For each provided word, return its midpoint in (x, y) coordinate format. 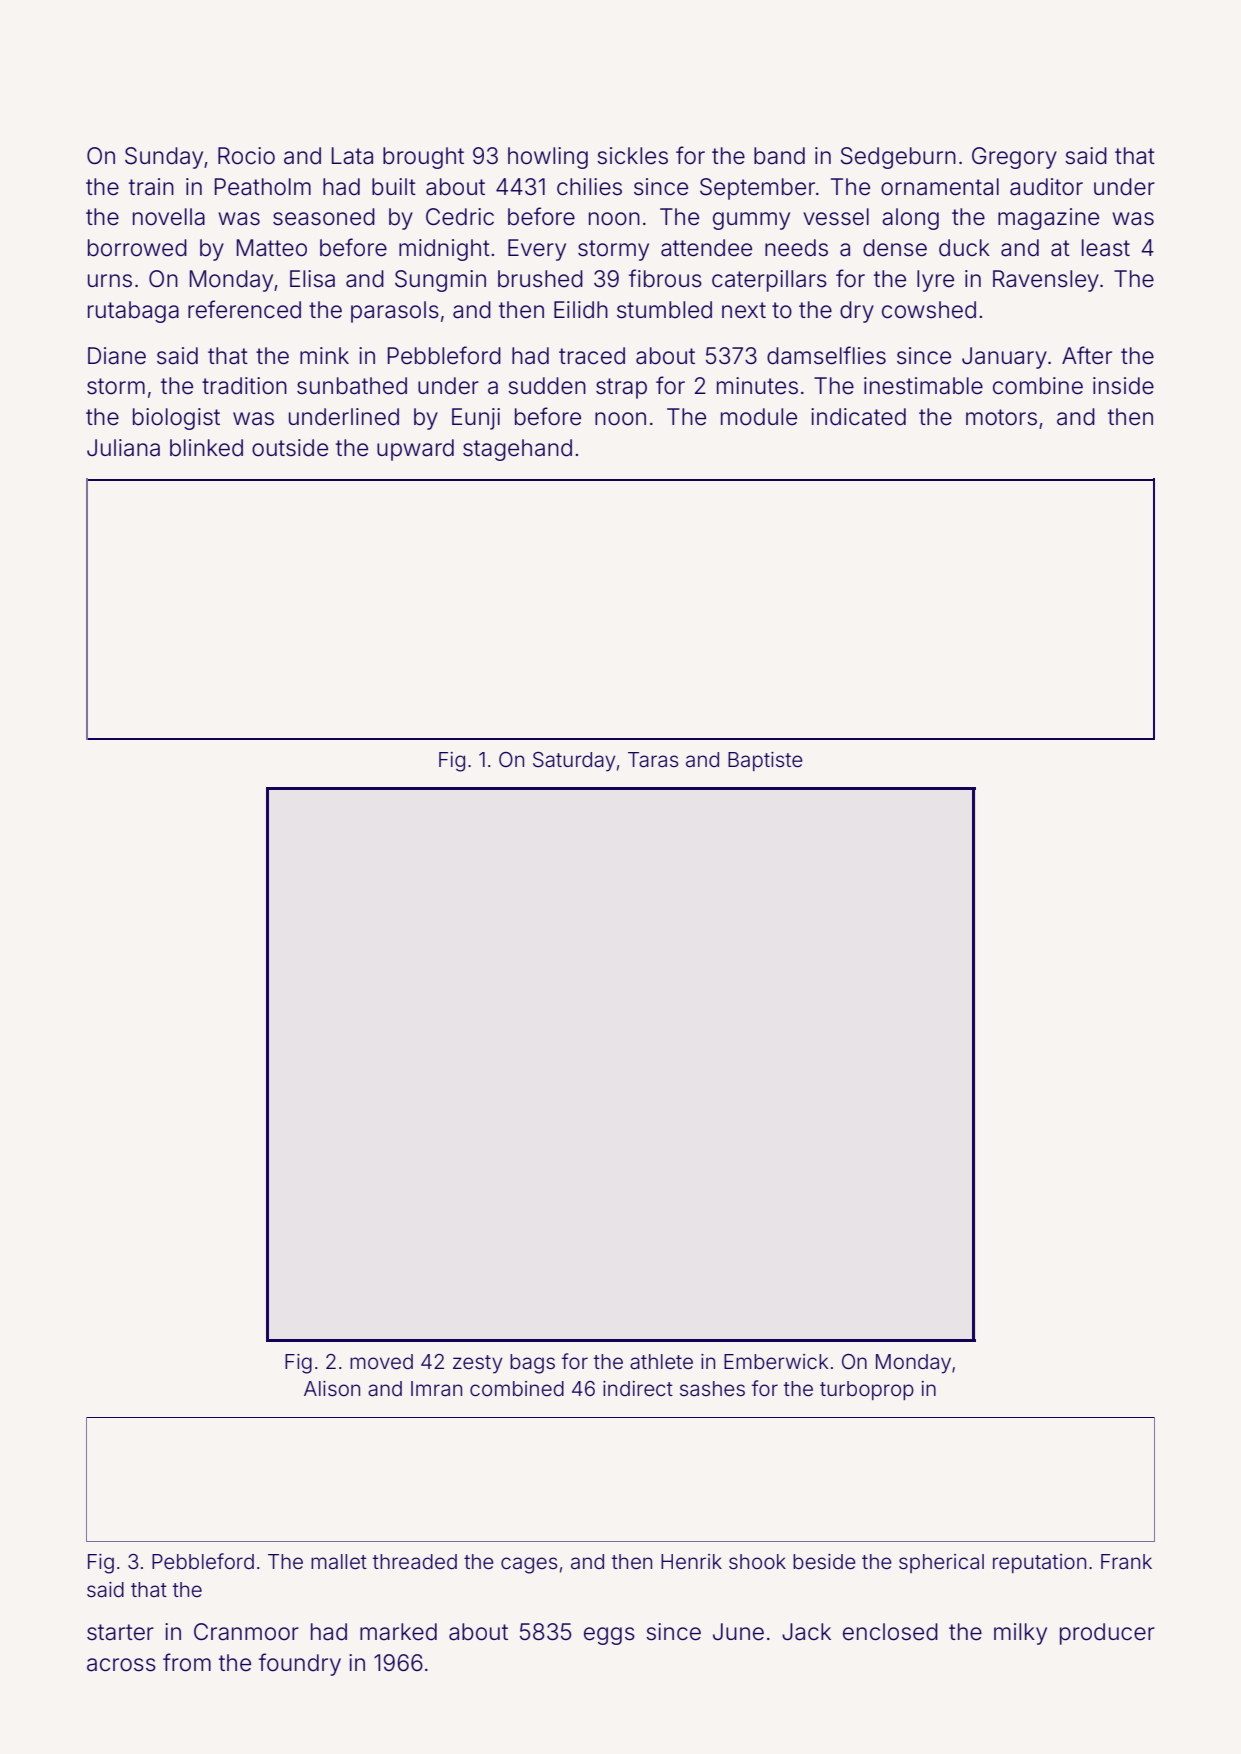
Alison (332, 1388)
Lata (352, 156)
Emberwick (776, 1361)
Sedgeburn (898, 158)
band (779, 156)
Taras (653, 760)
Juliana (123, 448)
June (738, 1632)
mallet (339, 1561)
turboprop (867, 1390)
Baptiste (765, 761)
